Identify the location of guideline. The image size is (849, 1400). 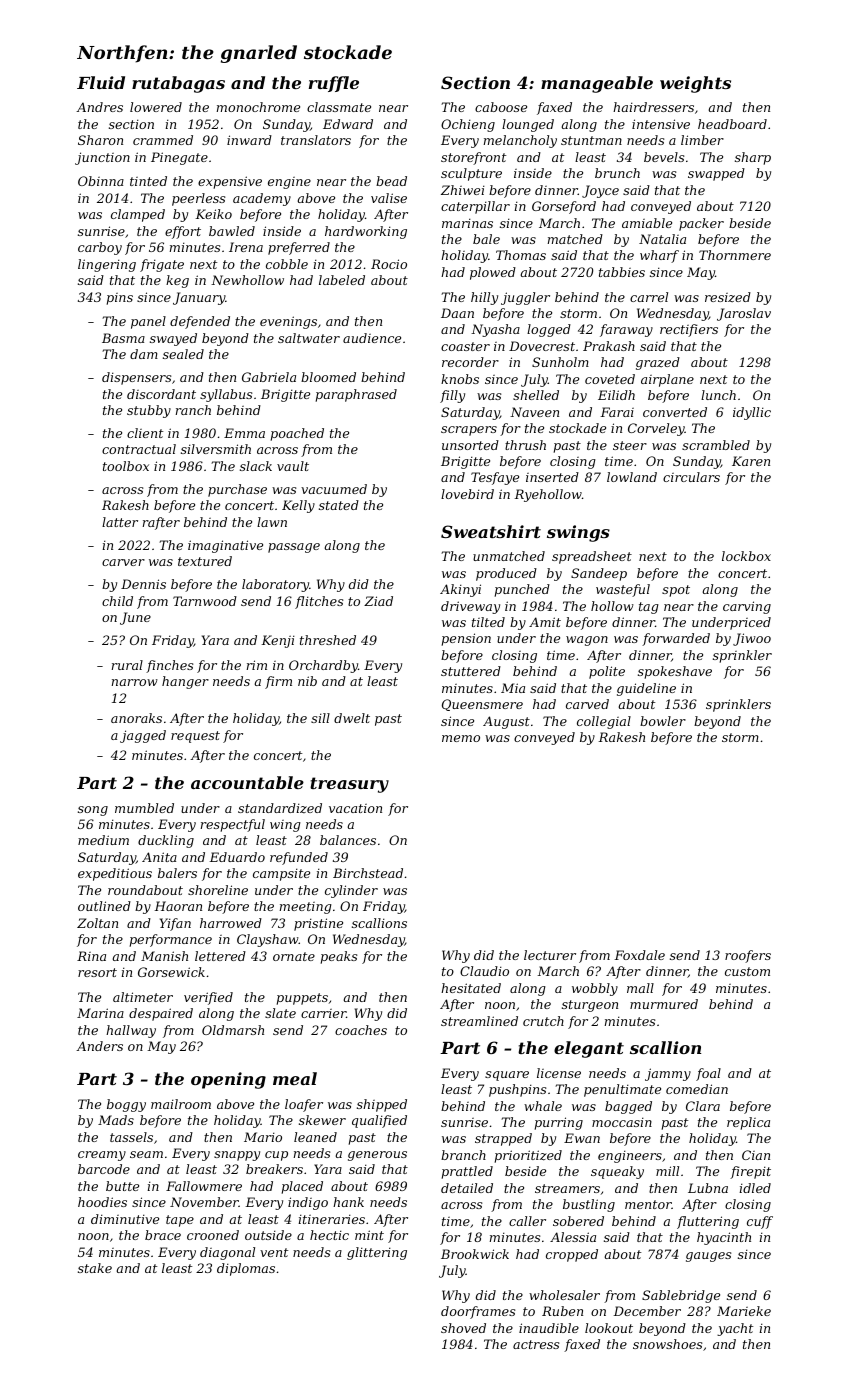
(646, 689).
